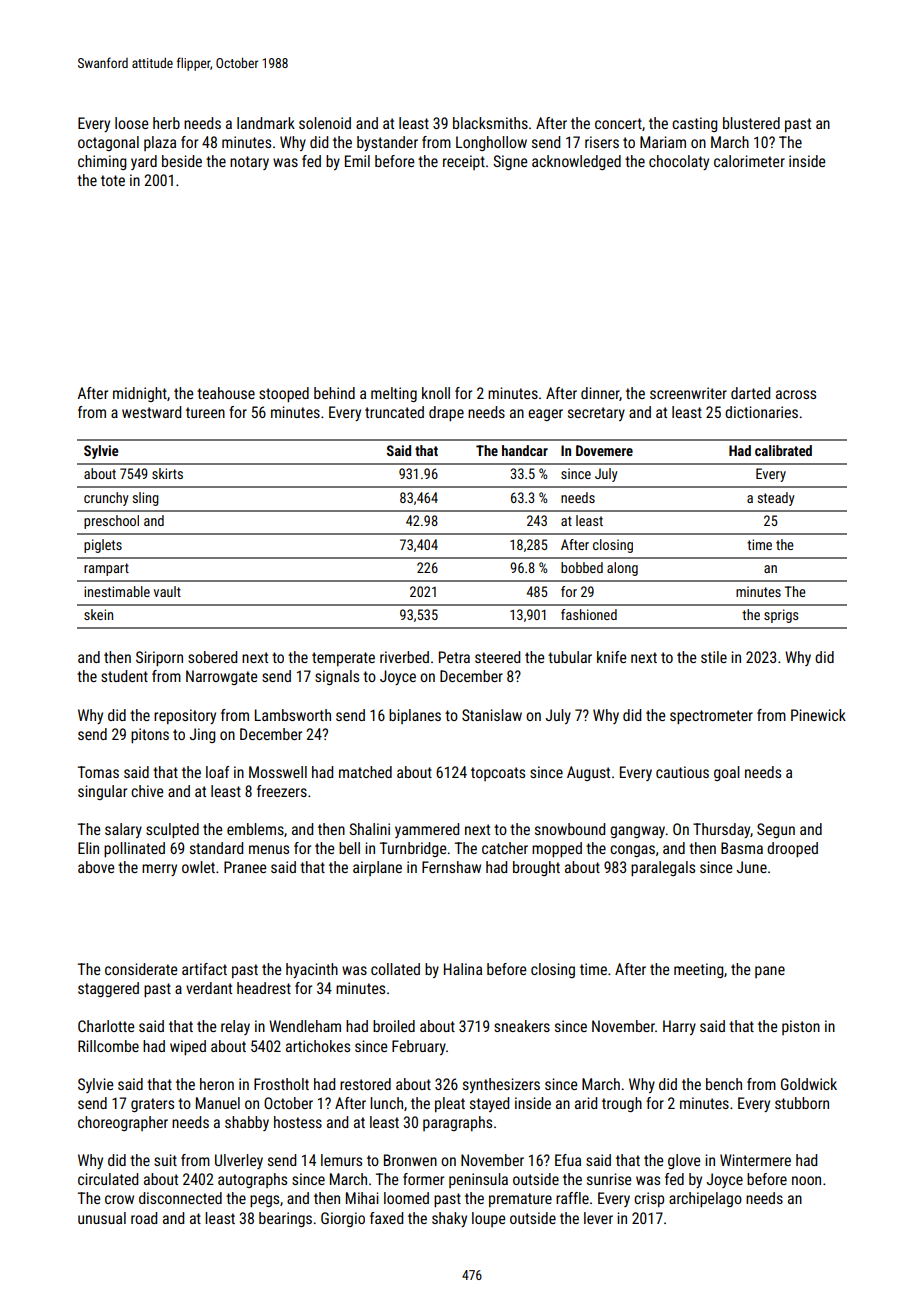 The height and width of the document is (1308, 924). What do you see at coordinates (796, 394) in the document?
I see `across` at bounding box center [796, 394].
